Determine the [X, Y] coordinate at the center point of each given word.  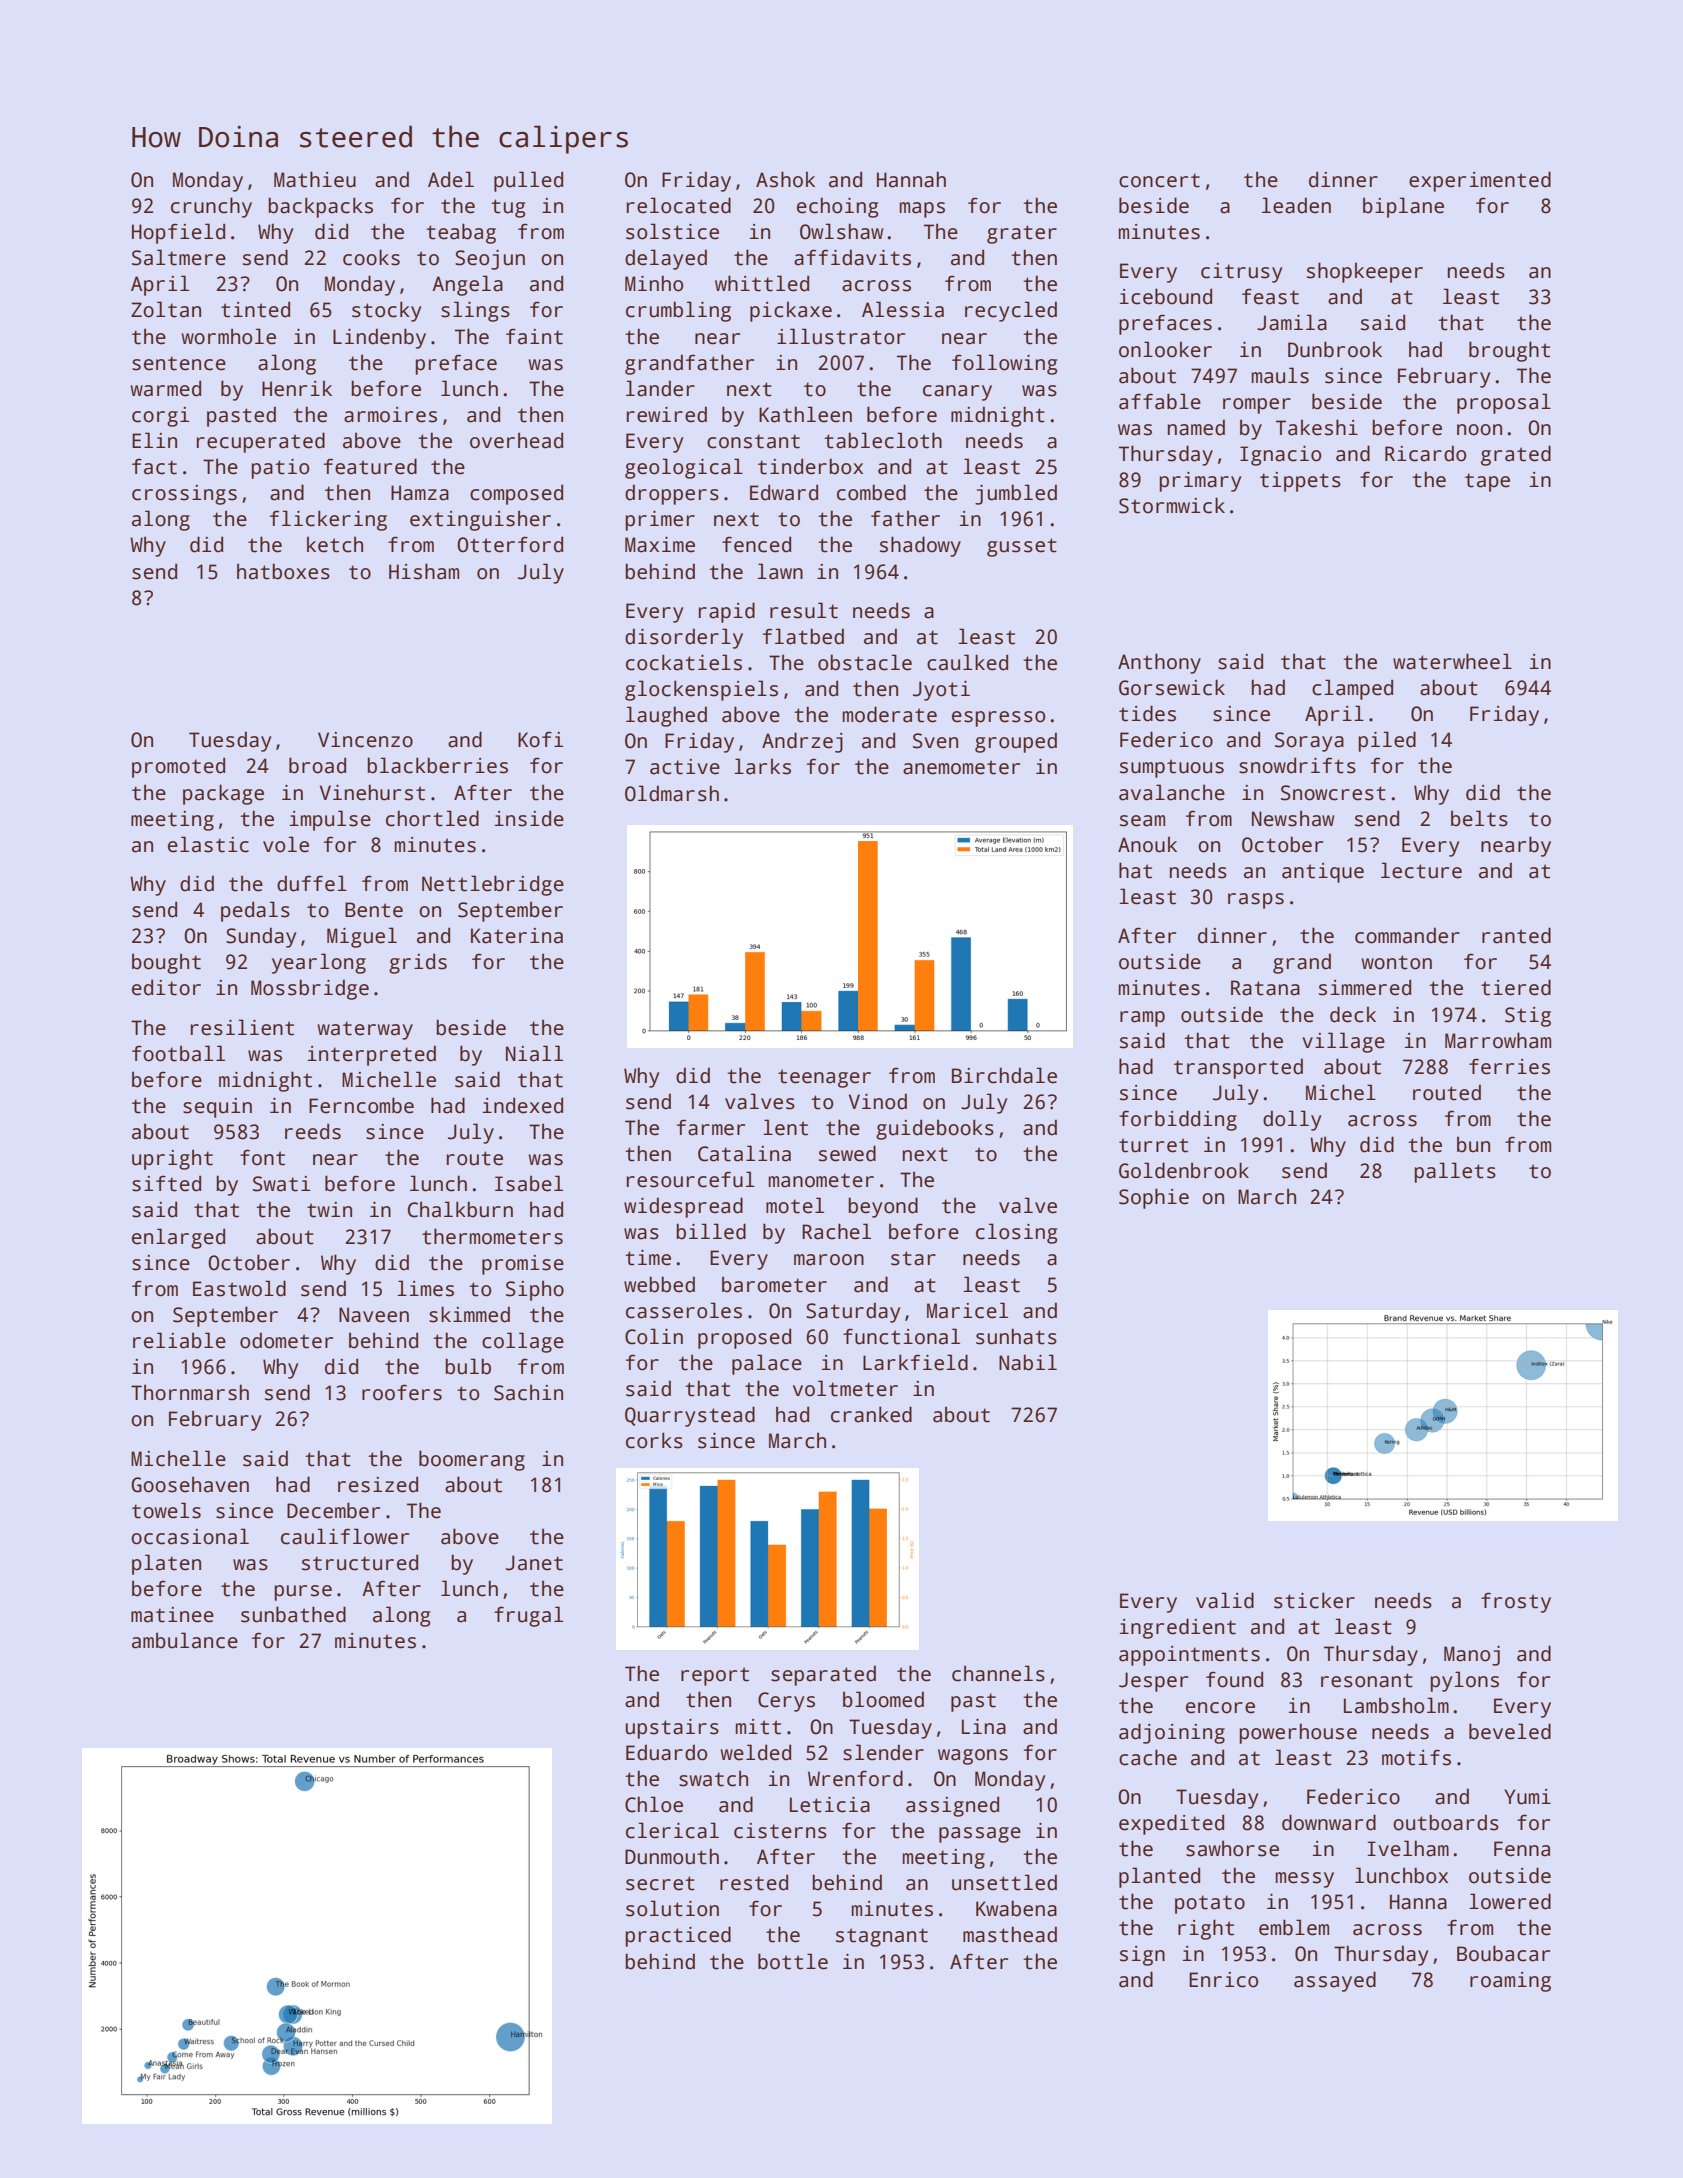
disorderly [684, 638]
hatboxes [283, 571]
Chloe [654, 1804]
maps [922, 210]
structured [360, 1562]
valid [1225, 1600]
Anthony [1159, 663]
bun [1473, 1144]
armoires [390, 415]
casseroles [684, 1310]
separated [823, 1675]
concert [1159, 180]
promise [523, 1265]
